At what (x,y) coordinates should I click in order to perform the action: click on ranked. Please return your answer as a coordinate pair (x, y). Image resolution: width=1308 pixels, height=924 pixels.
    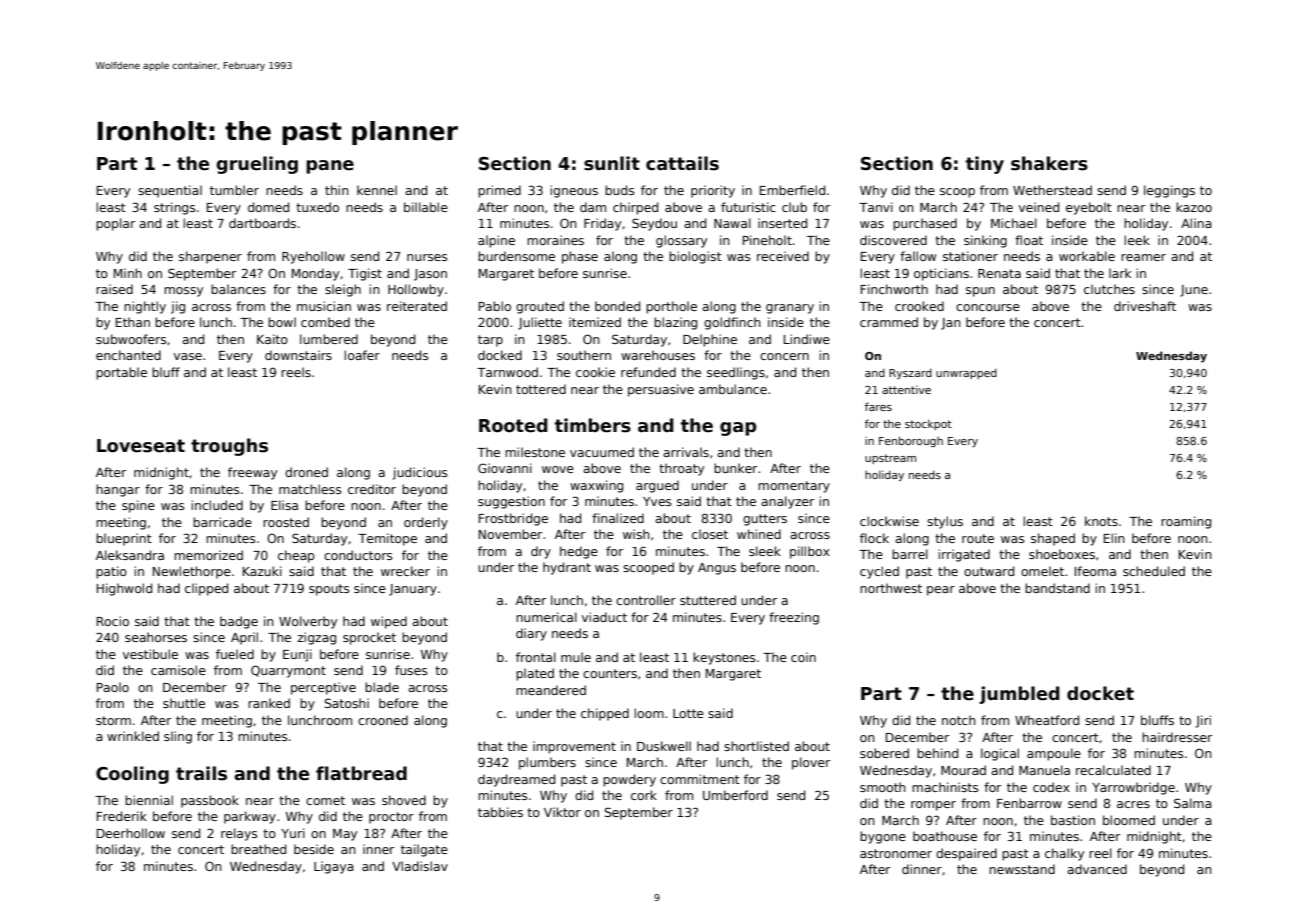
    Looking at the image, I should click on (269, 703).
